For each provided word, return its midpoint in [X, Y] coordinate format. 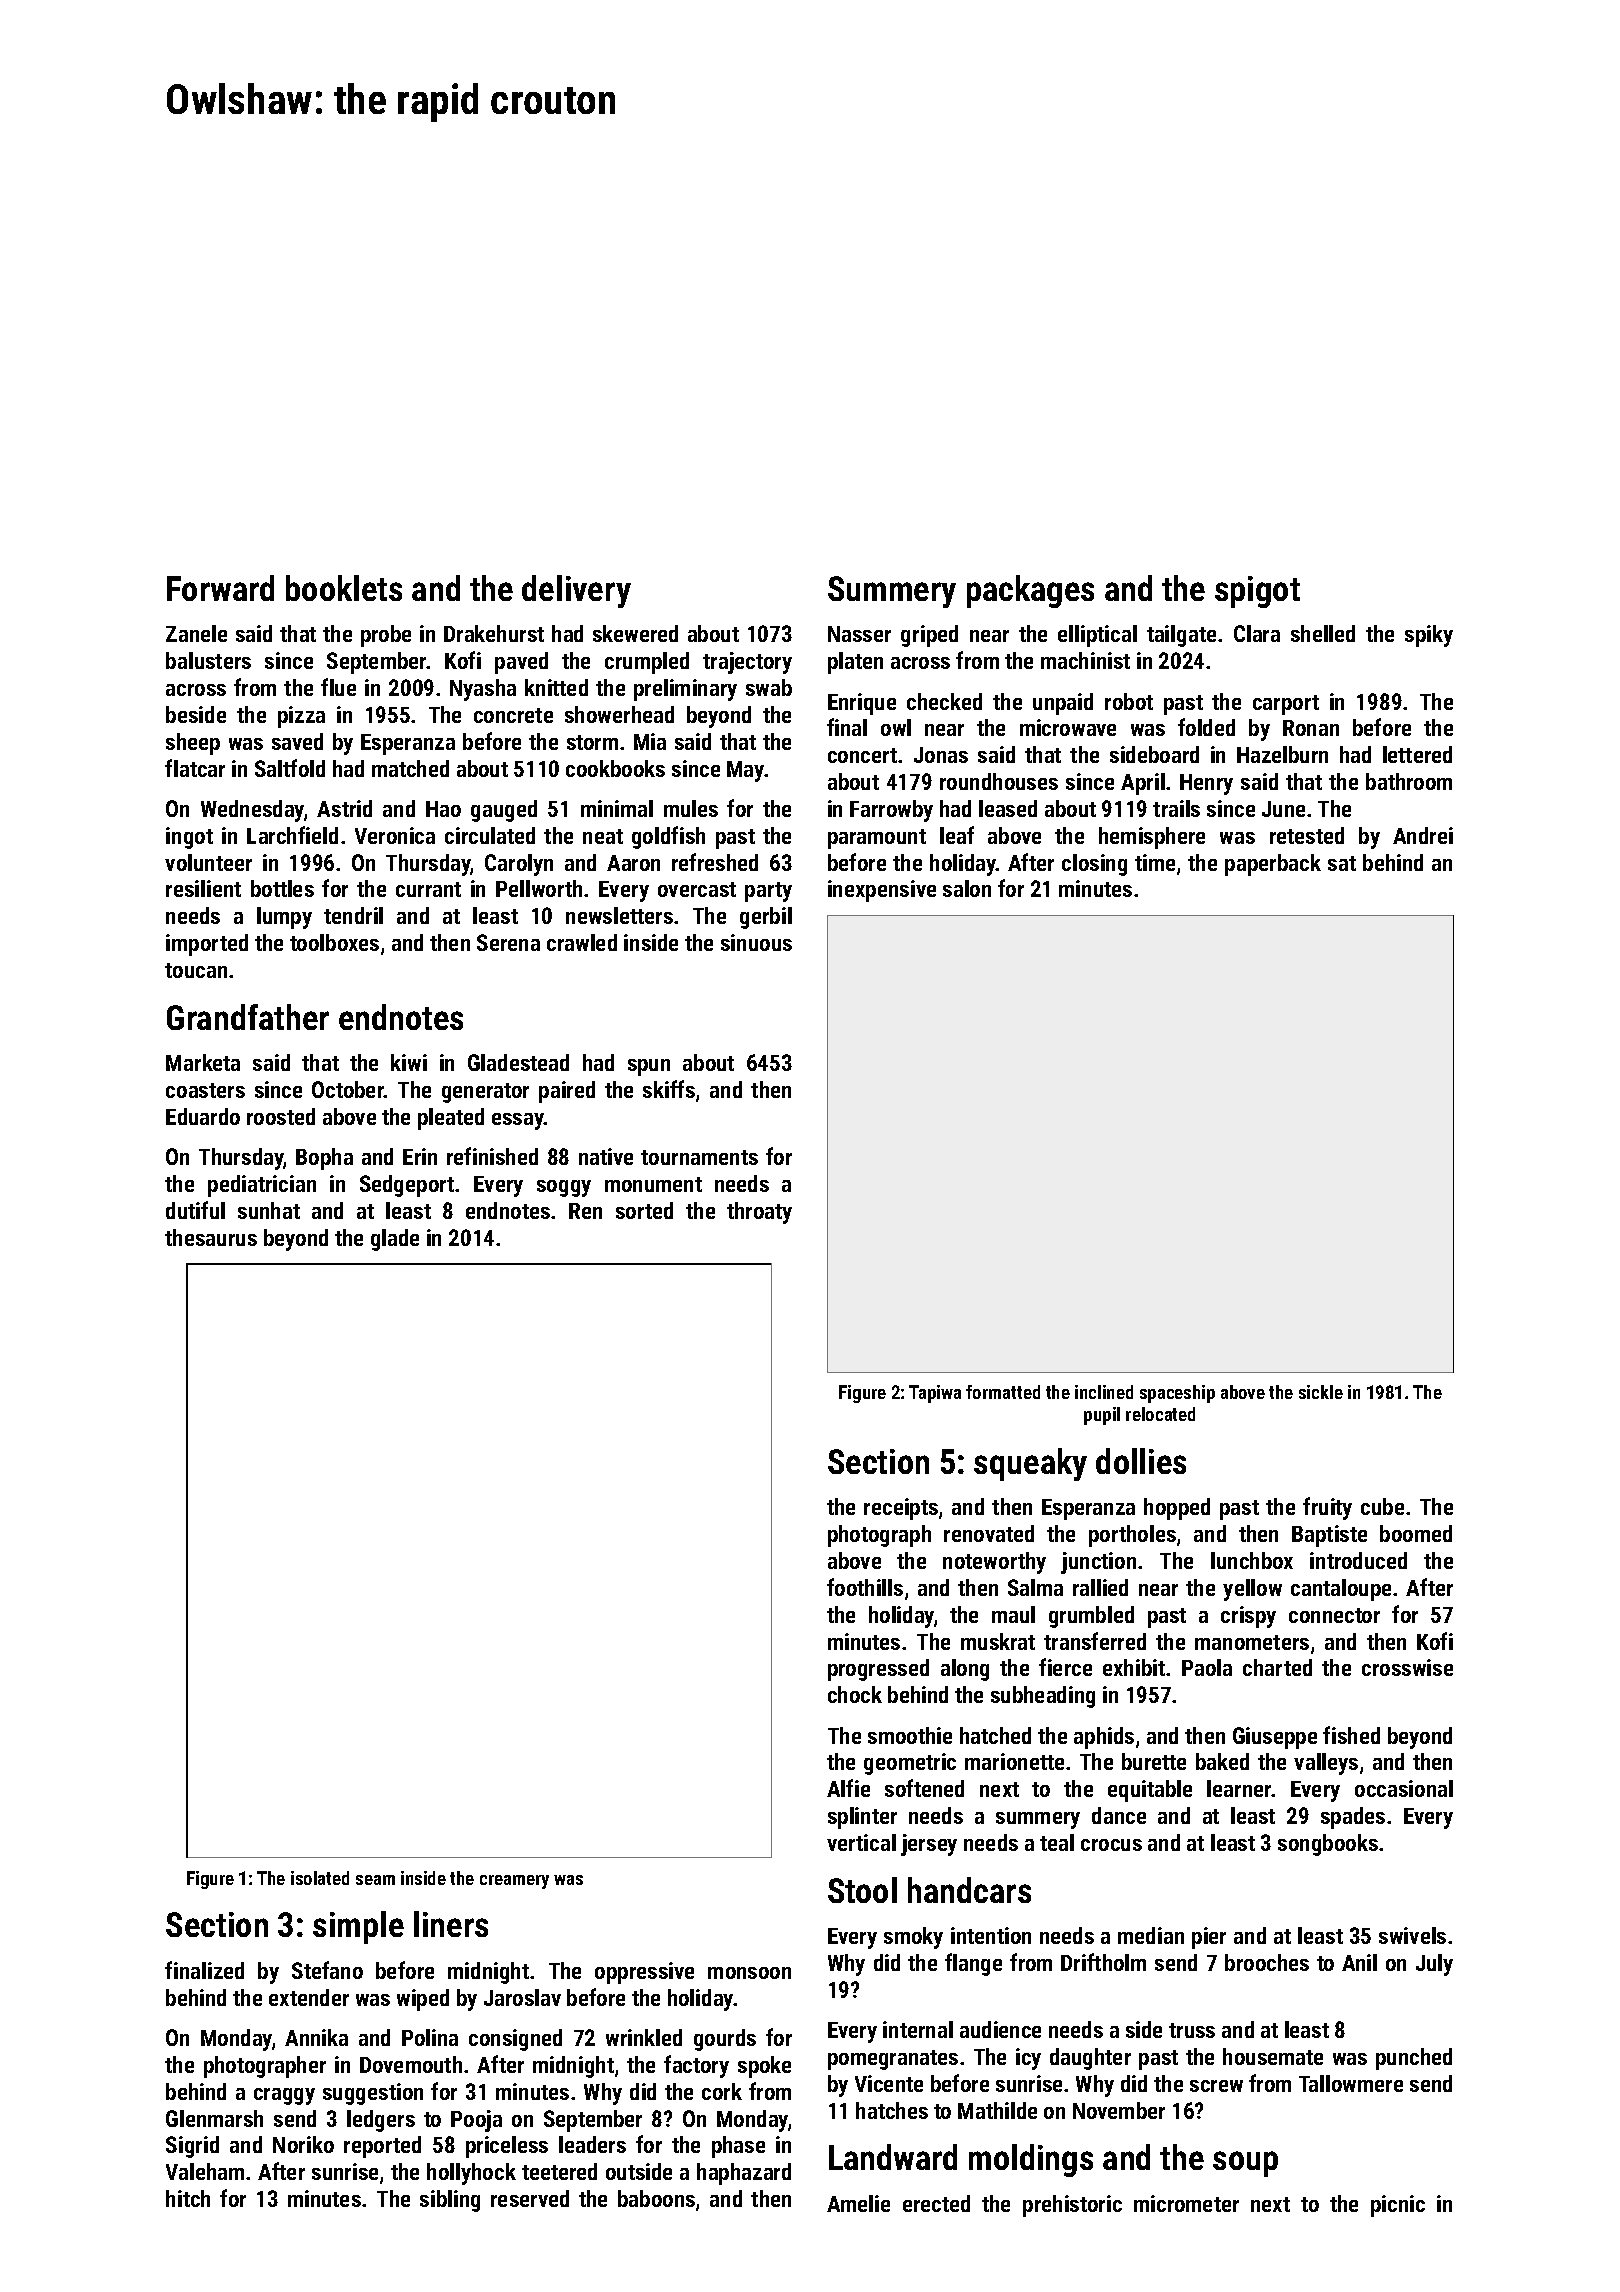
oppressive [644, 1973]
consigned [515, 2040]
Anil [1359, 1962]
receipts [901, 1509]
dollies [1141, 1461]
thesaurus [211, 1237]
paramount [877, 839]
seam [375, 1880]
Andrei [1423, 835]
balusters [208, 660]
